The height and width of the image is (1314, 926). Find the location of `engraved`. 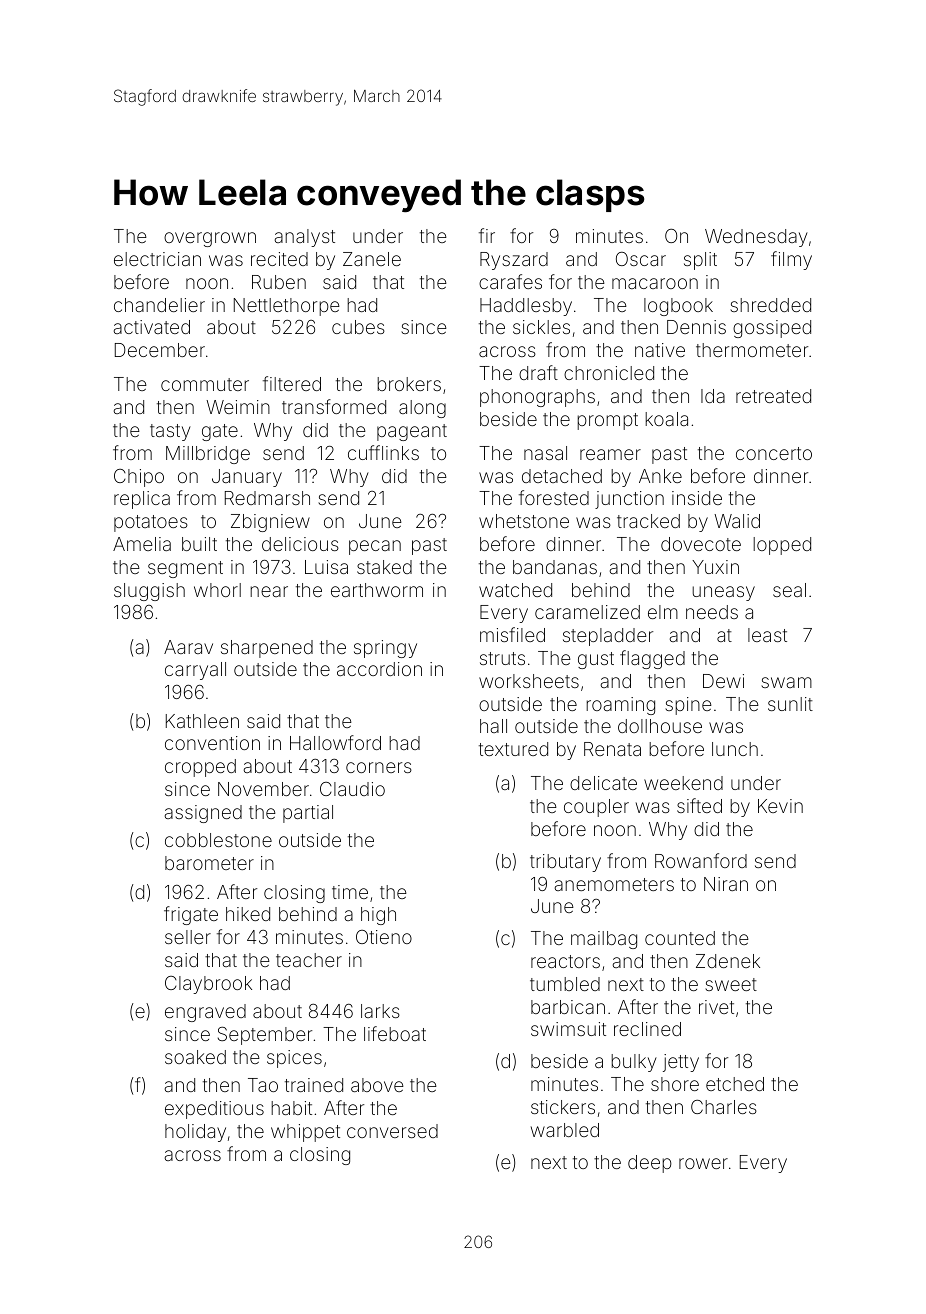

engraved is located at coordinates (205, 1013).
